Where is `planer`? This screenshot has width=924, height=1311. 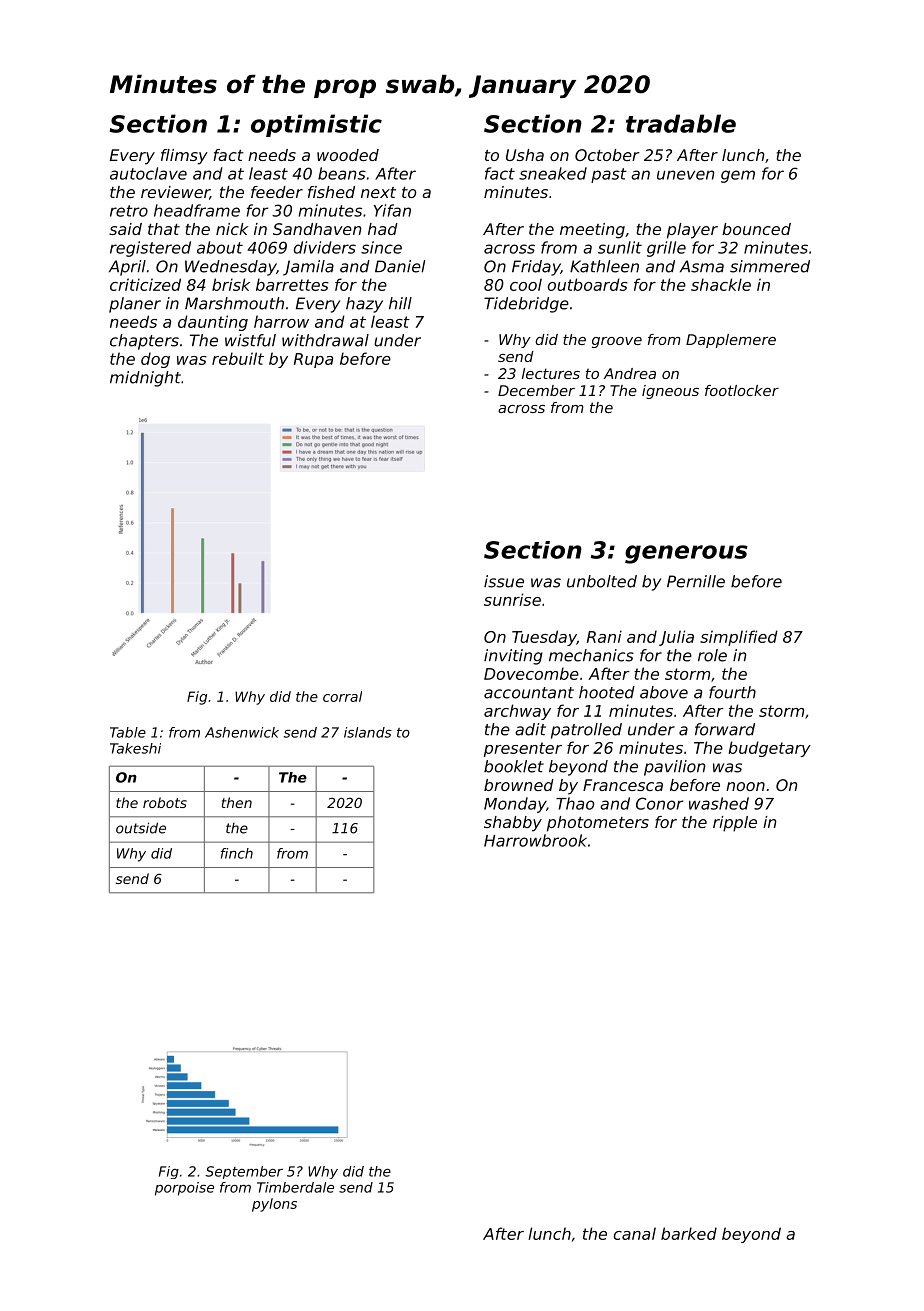
planer is located at coordinates (135, 305).
